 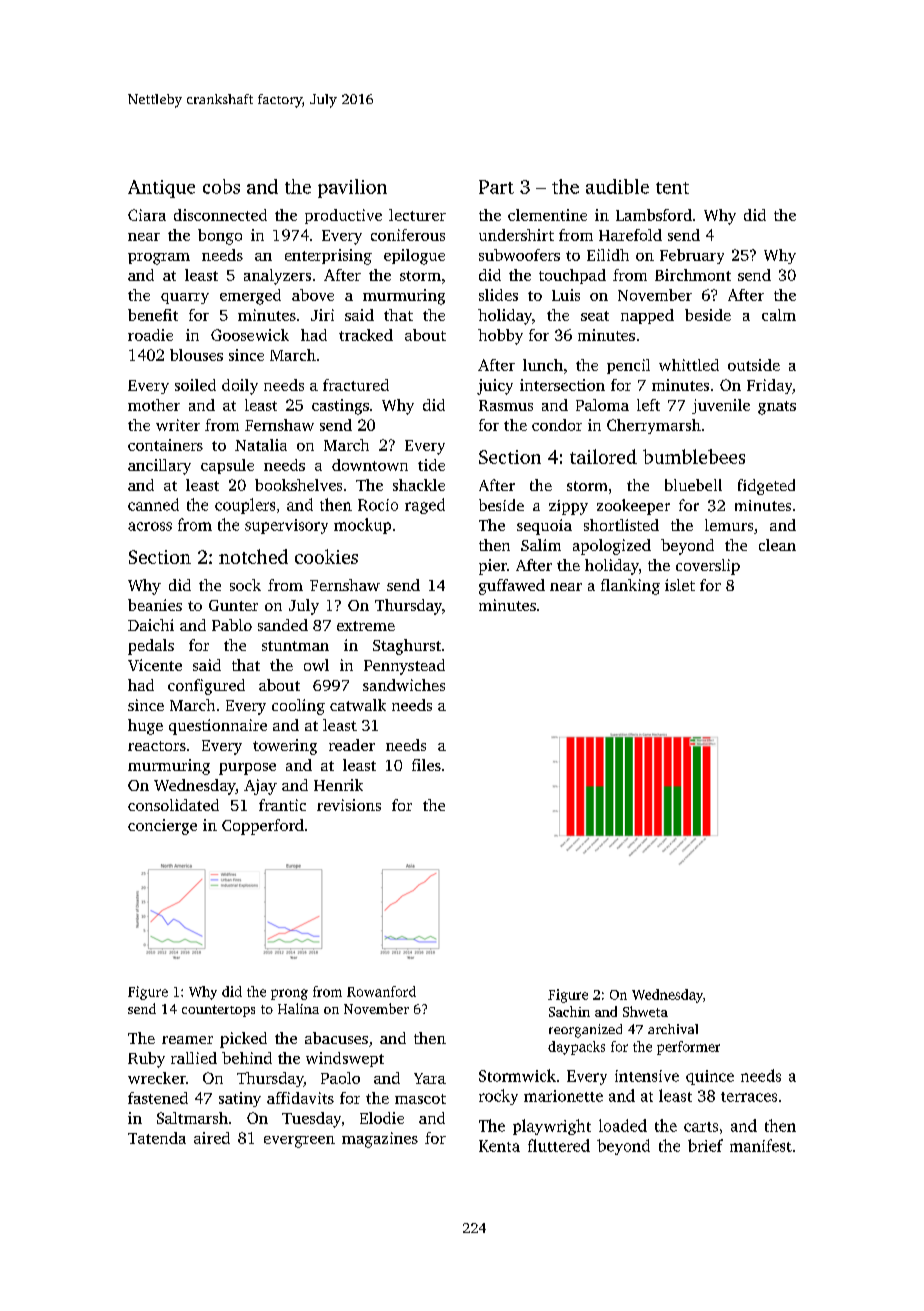 I want to click on prong, so click(x=289, y=994).
